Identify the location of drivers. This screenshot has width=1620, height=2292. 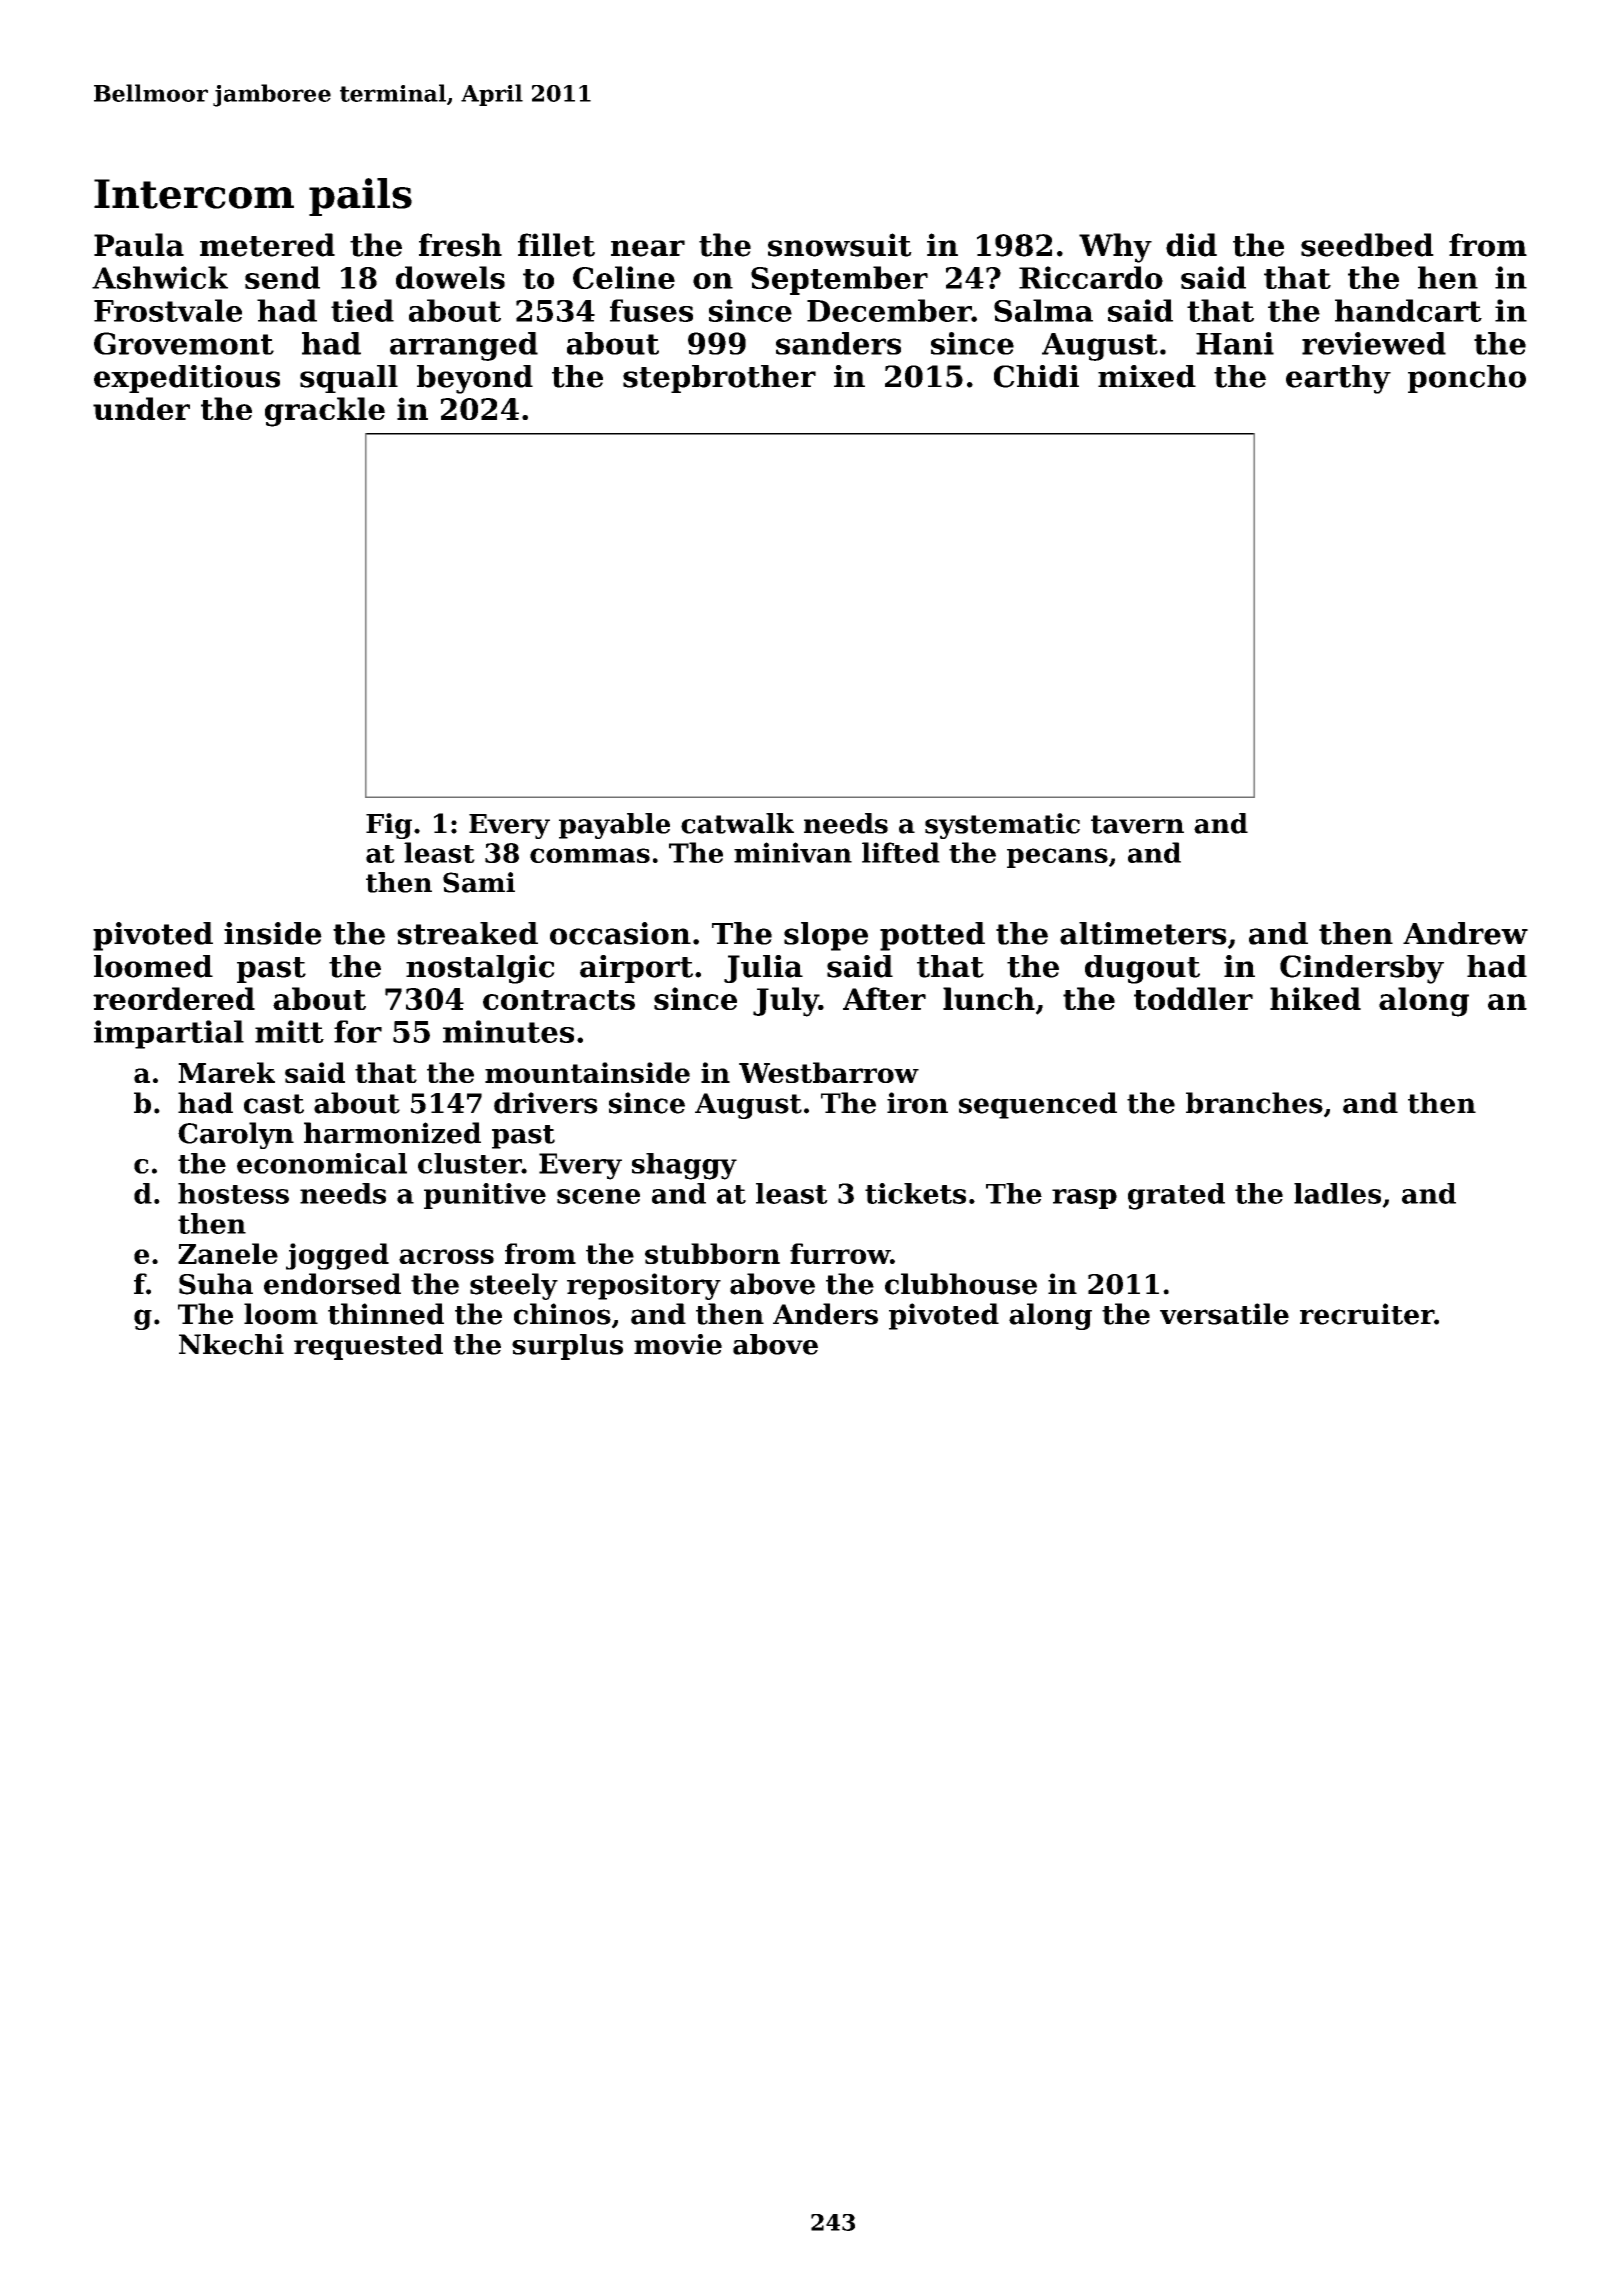
(546, 1103).
